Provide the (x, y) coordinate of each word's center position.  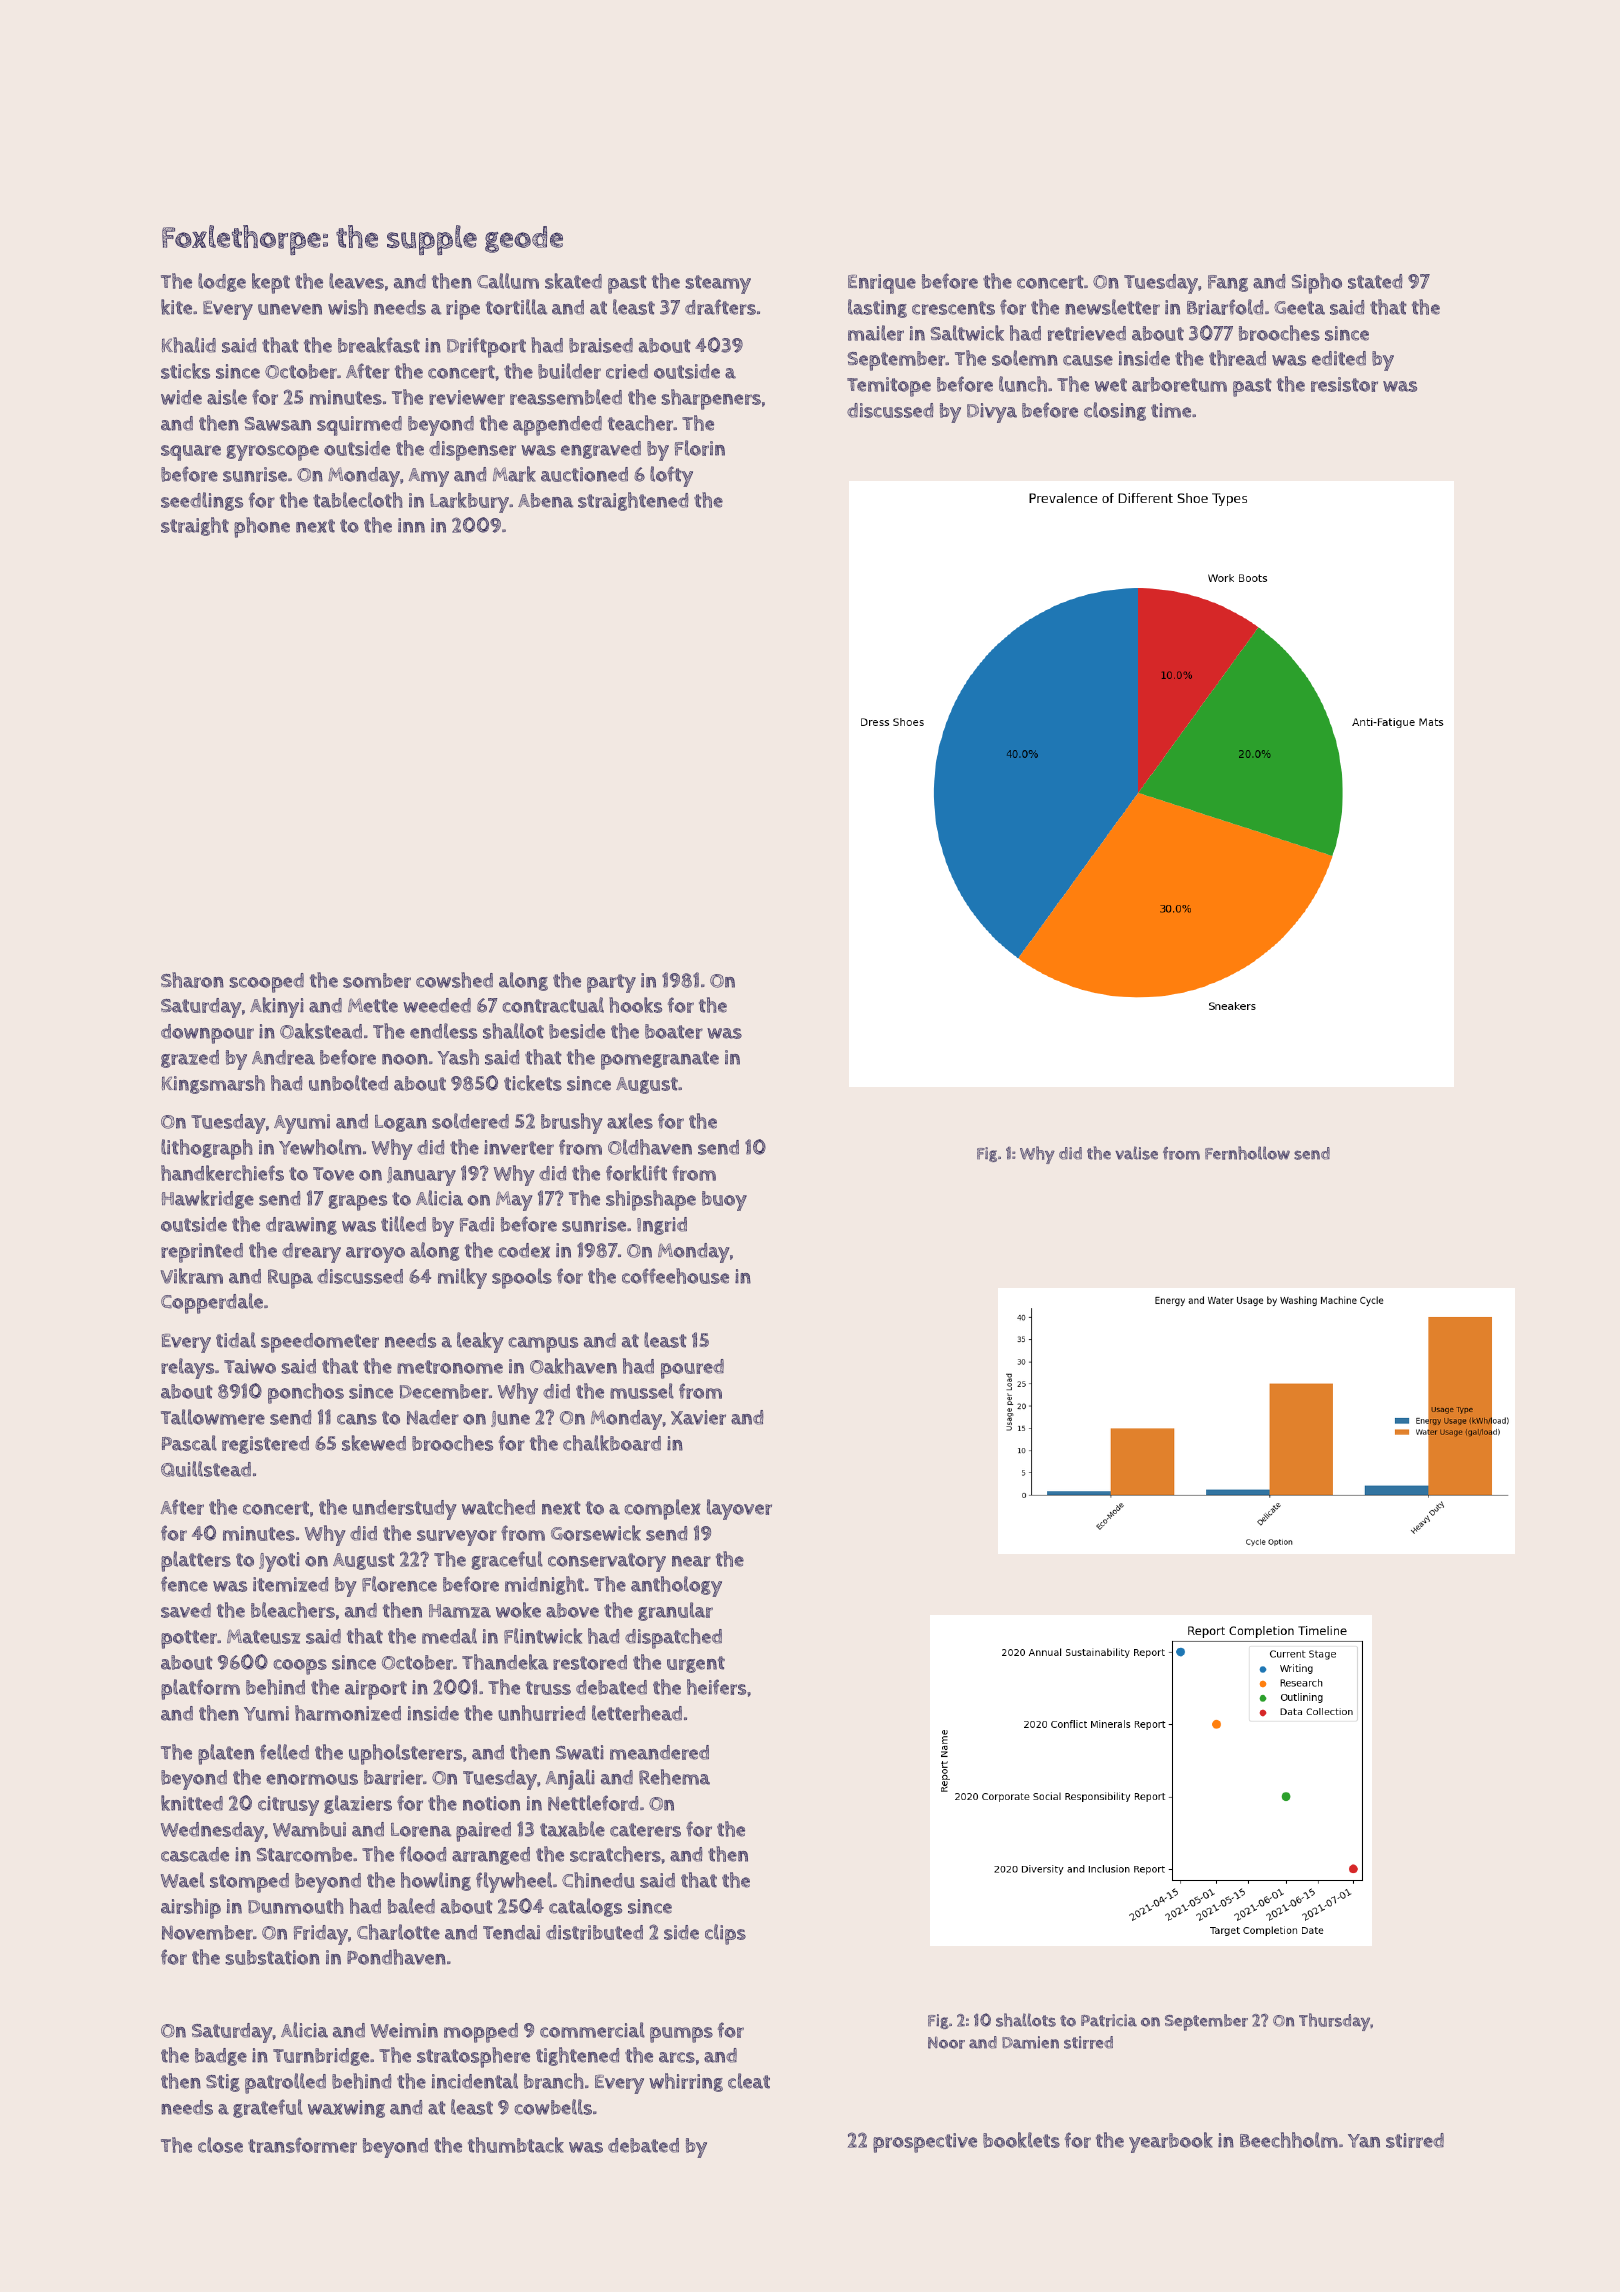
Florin (700, 448)
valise (1136, 1153)
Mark (514, 474)
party (611, 983)
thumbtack (516, 2145)
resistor (1344, 384)
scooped (266, 983)
